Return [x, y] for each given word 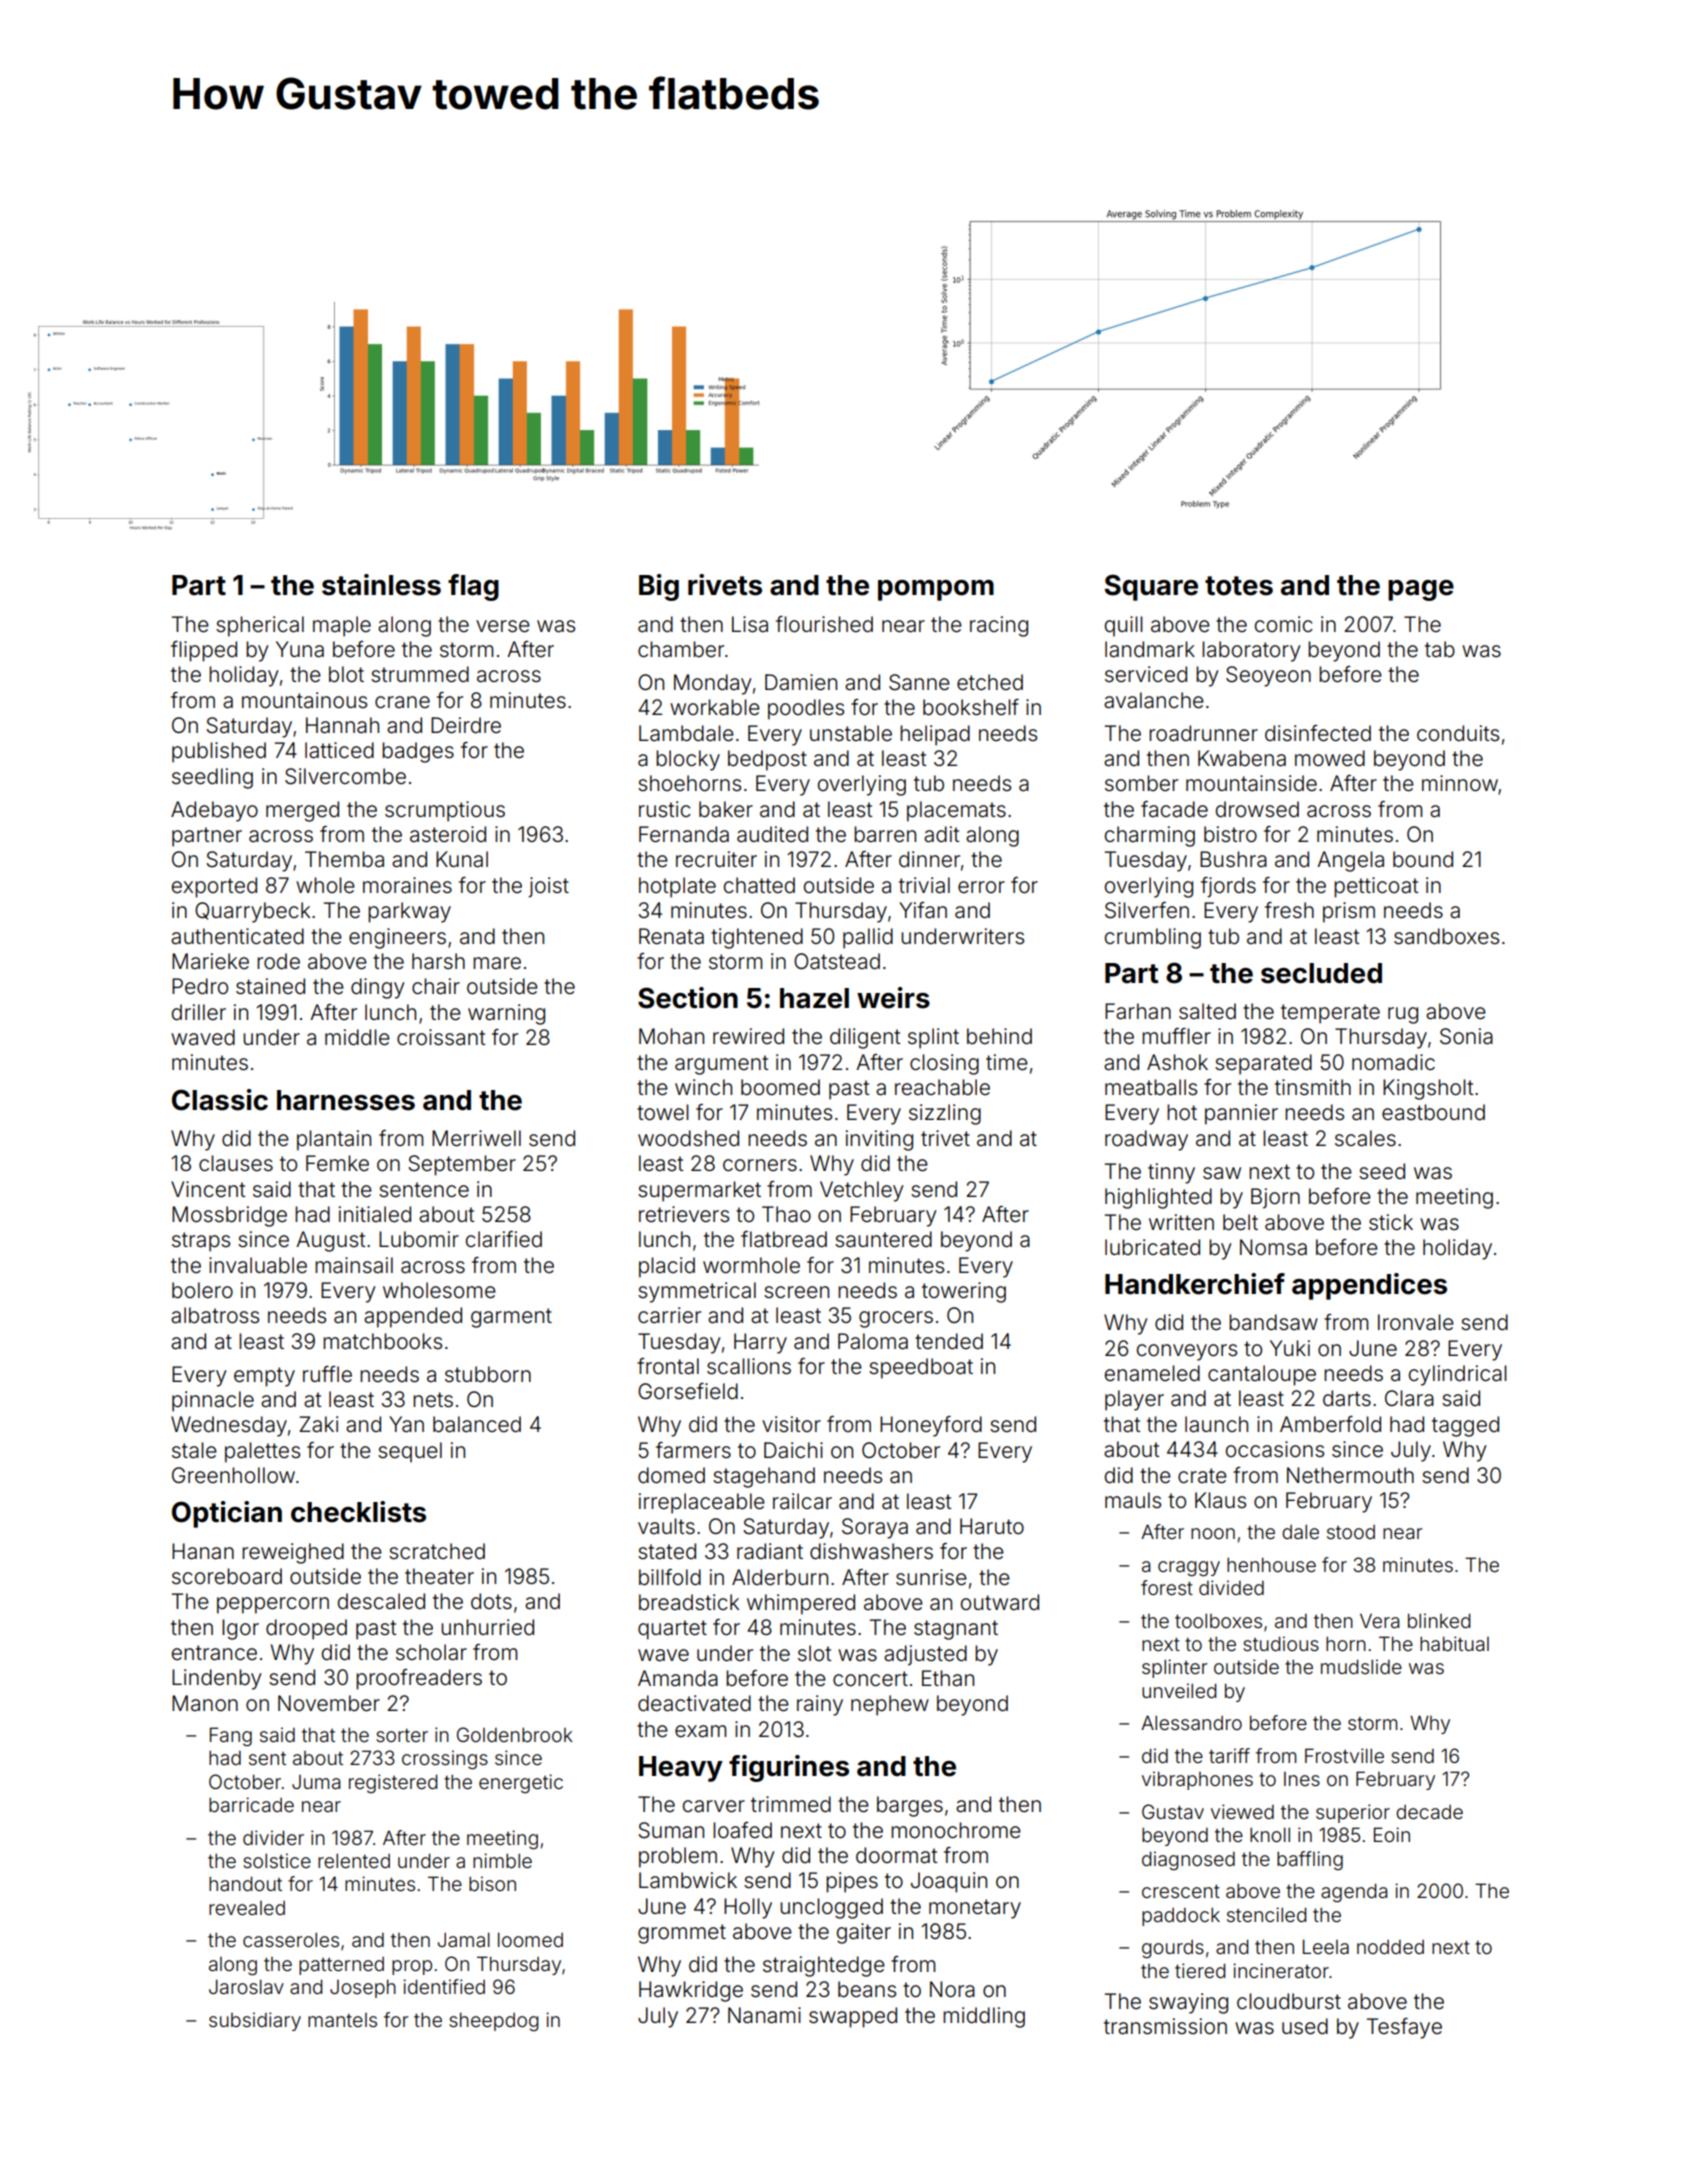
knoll [1270, 1834]
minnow [1460, 783]
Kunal [462, 859]
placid [667, 1267]
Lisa [750, 624]
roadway [1146, 1140]
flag [473, 587]
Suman [671, 1830]
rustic [665, 809]
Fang [231, 1736]
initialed [375, 1214]
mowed [1330, 758]
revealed [247, 1908]
